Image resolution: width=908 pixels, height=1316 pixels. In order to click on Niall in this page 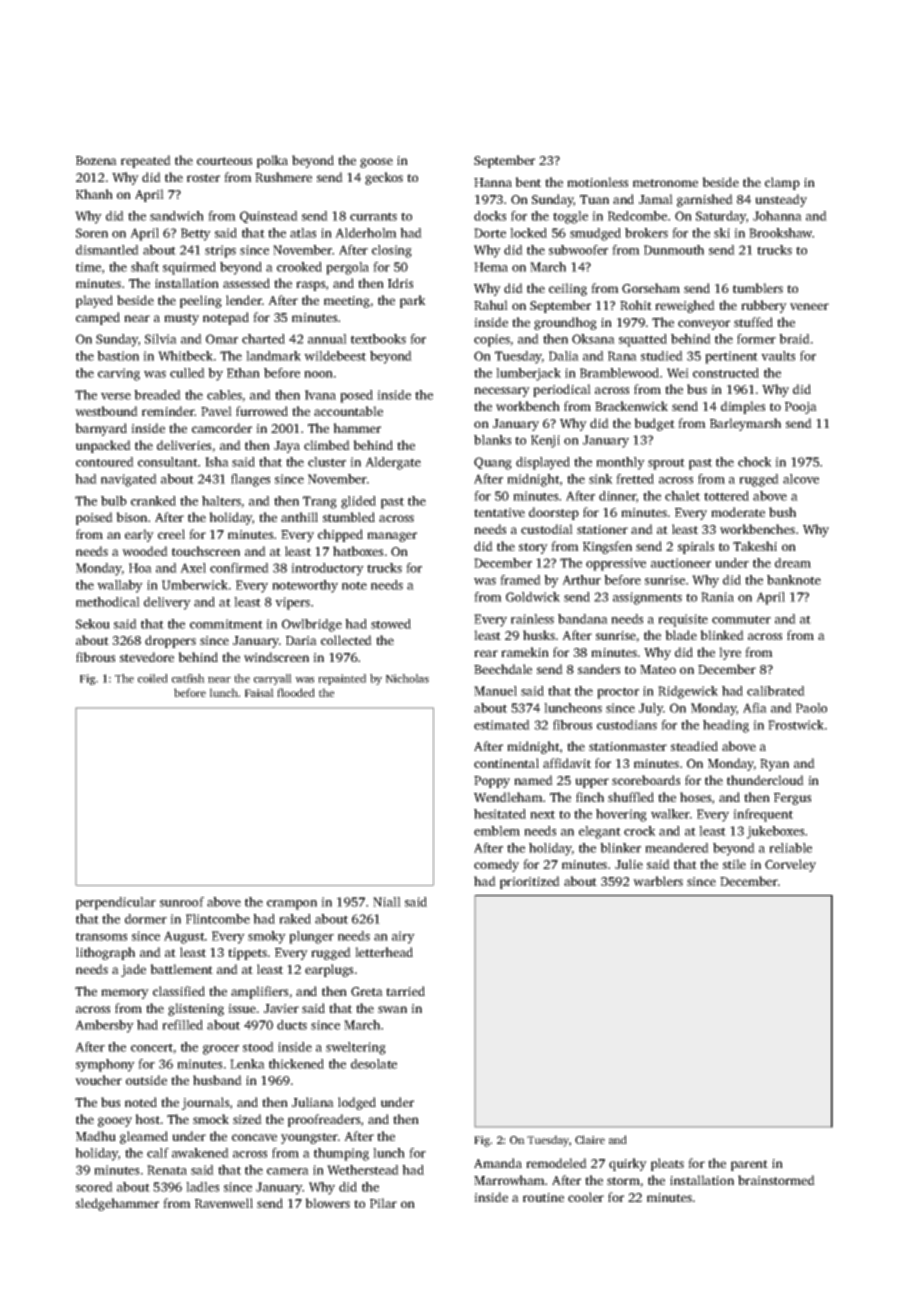, I will do `click(387, 902)`.
